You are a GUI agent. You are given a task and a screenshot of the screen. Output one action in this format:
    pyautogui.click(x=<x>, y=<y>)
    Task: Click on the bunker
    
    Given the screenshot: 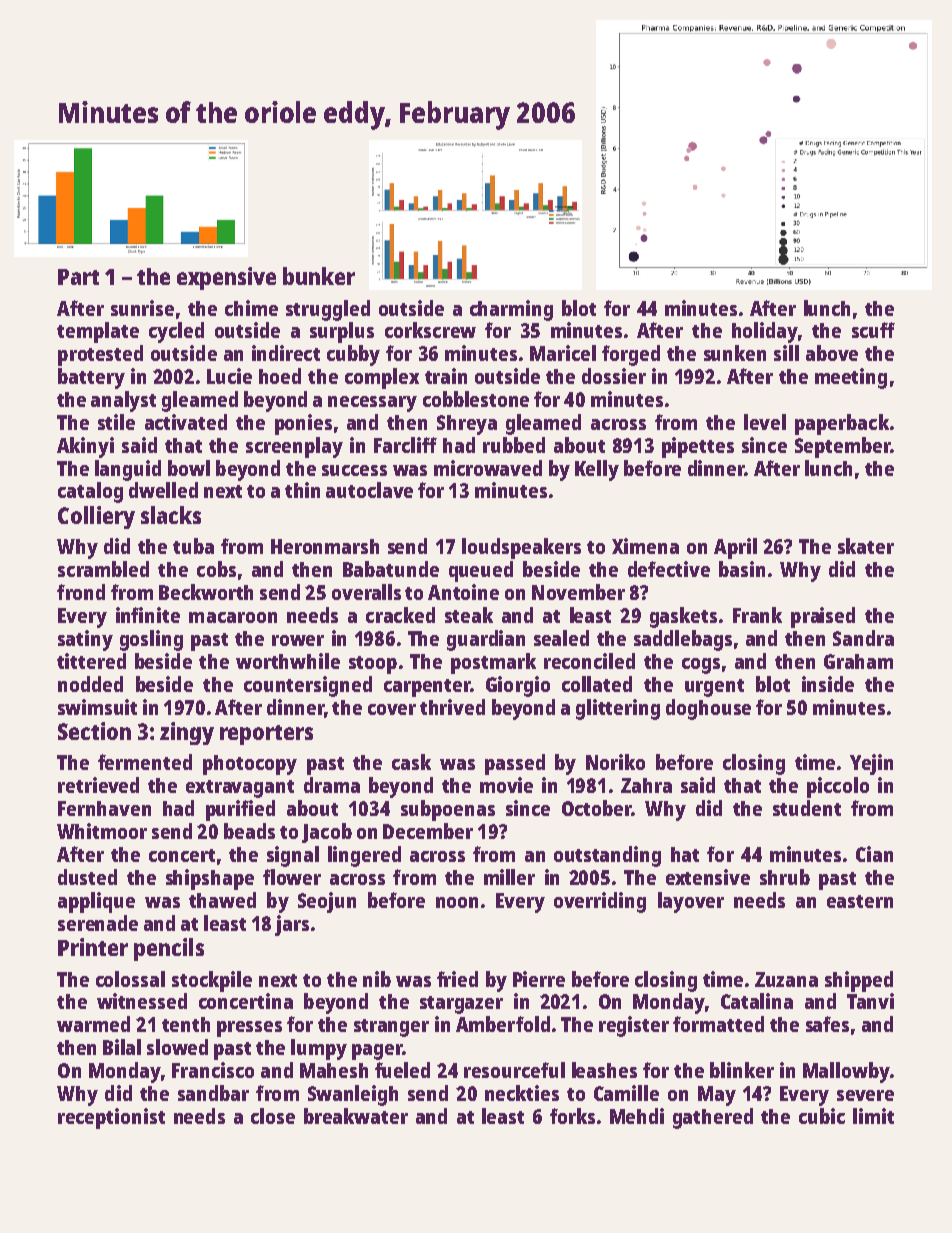 What is the action you would take?
    pyautogui.click(x=319, y=276)
